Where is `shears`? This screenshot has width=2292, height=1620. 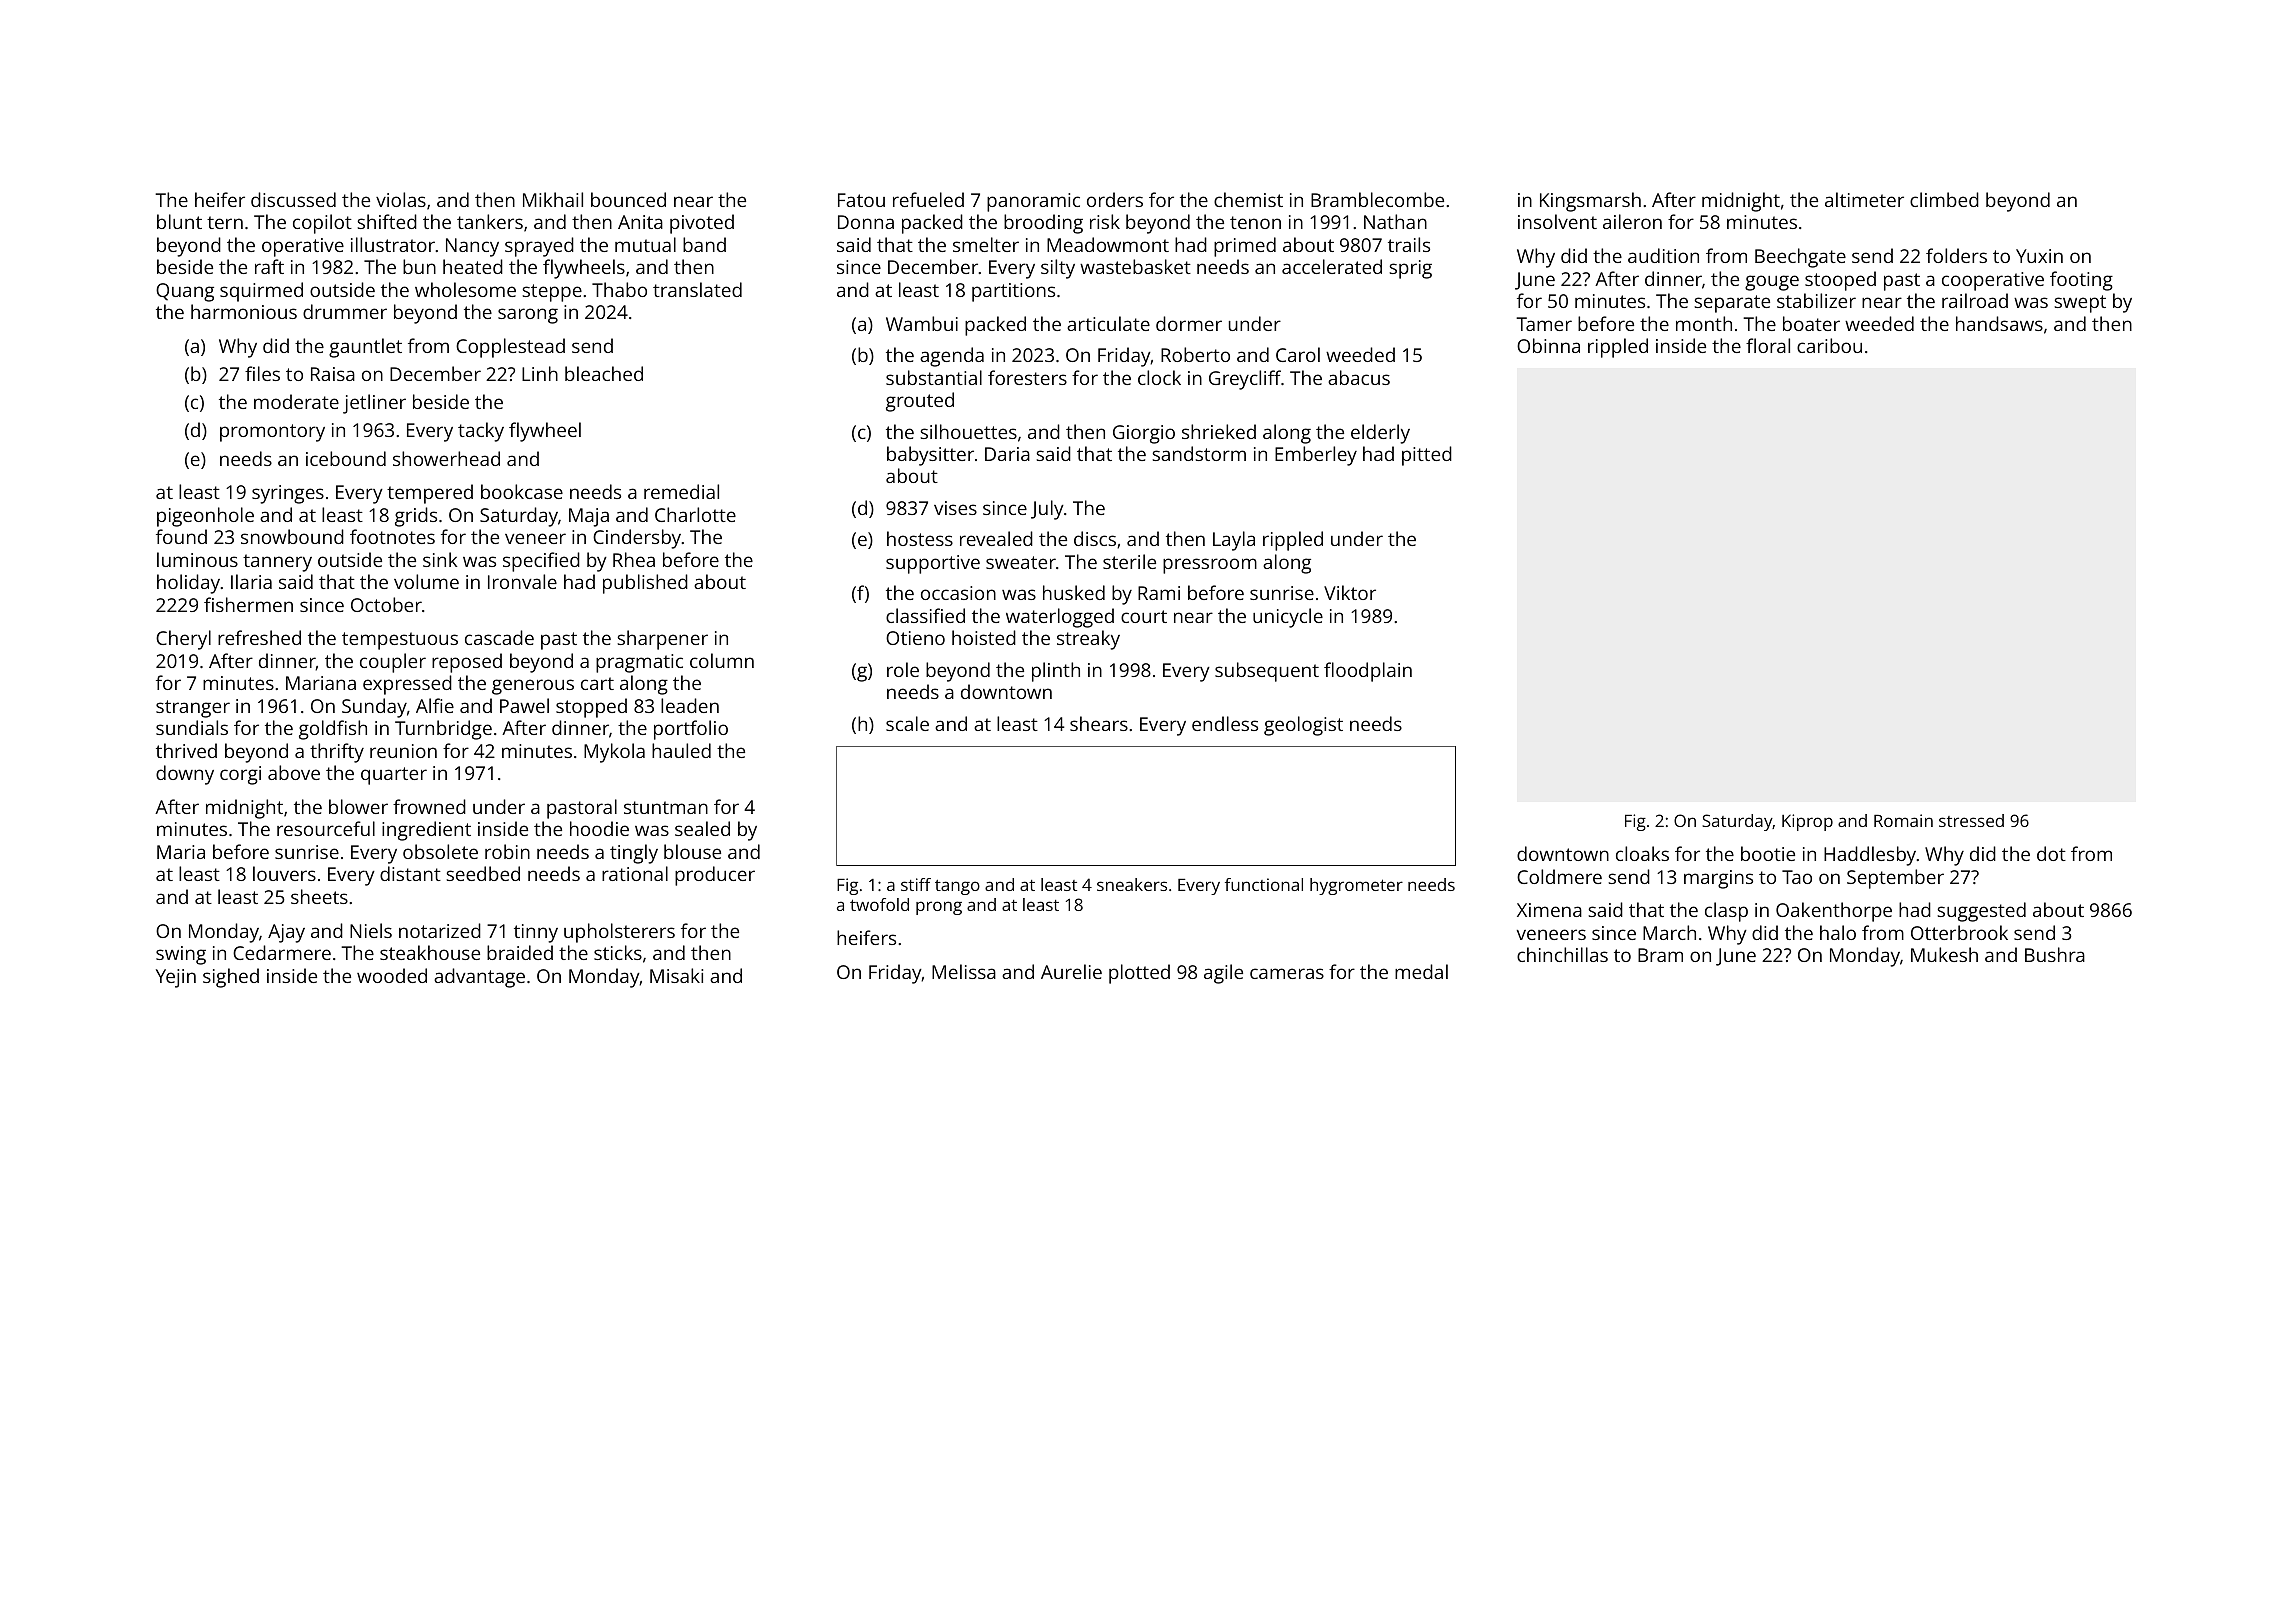
shears is located at coordinates (1099, 723).
